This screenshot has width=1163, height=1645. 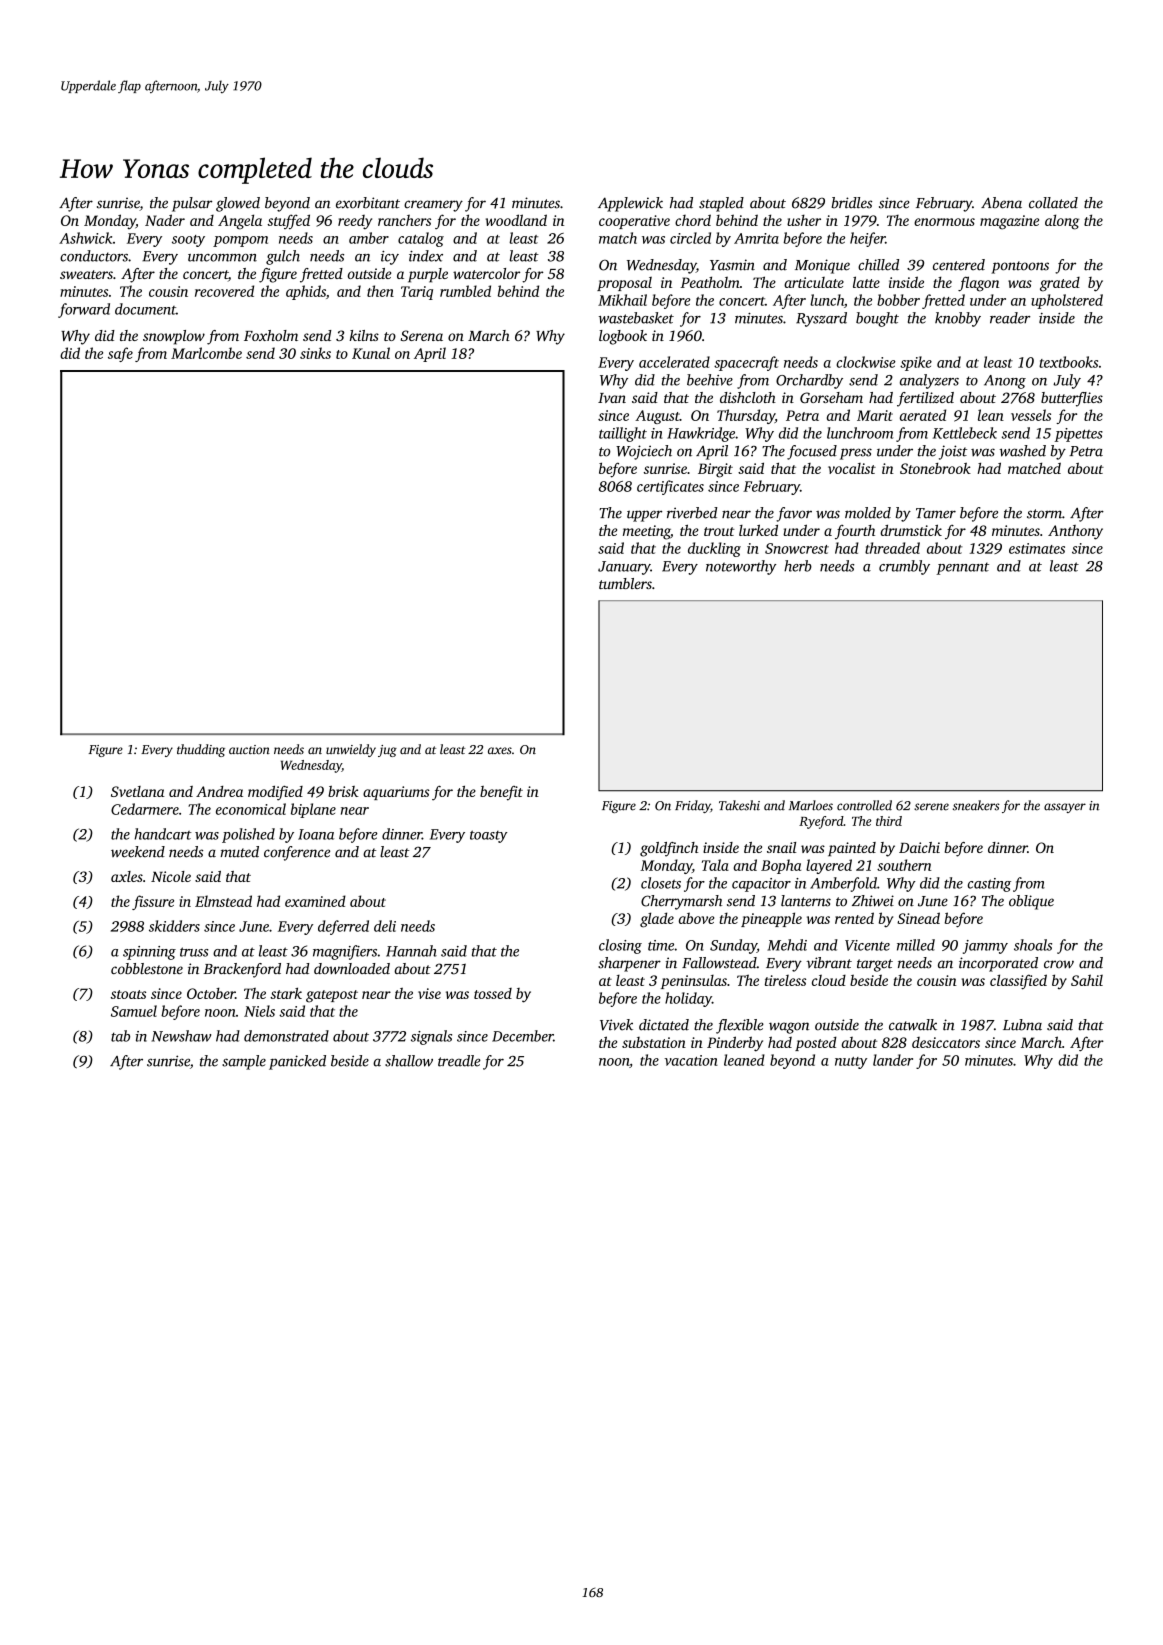 What do you see at coordinates (371, 353) in the screenshot?
I see `Kunal` at bounding box center [371, 353].
